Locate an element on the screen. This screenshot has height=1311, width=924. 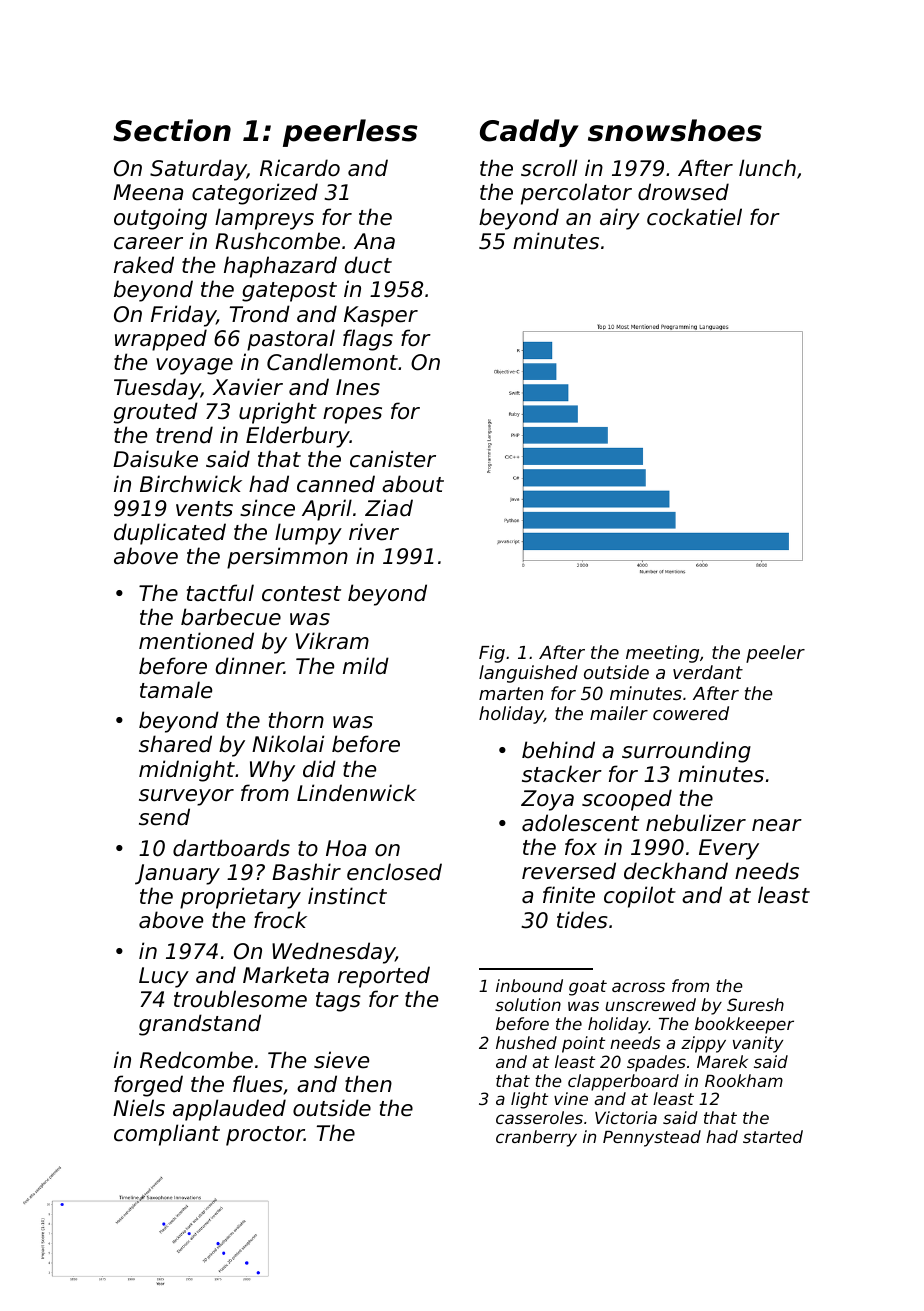
snowshoes is located at coordinates (675, 130).
